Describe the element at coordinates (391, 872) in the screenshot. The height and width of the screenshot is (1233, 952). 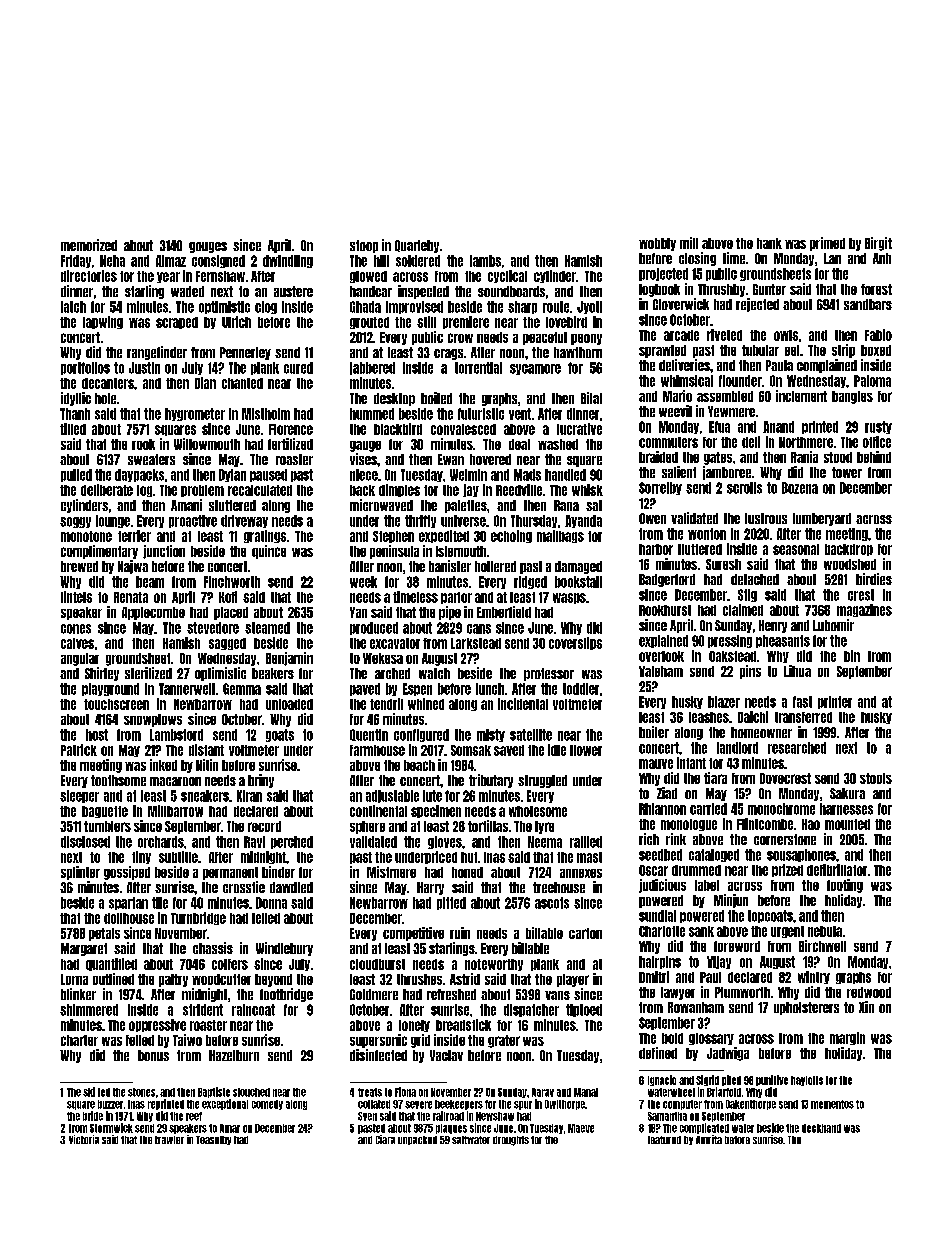
I see `Mistmere` at that location.
